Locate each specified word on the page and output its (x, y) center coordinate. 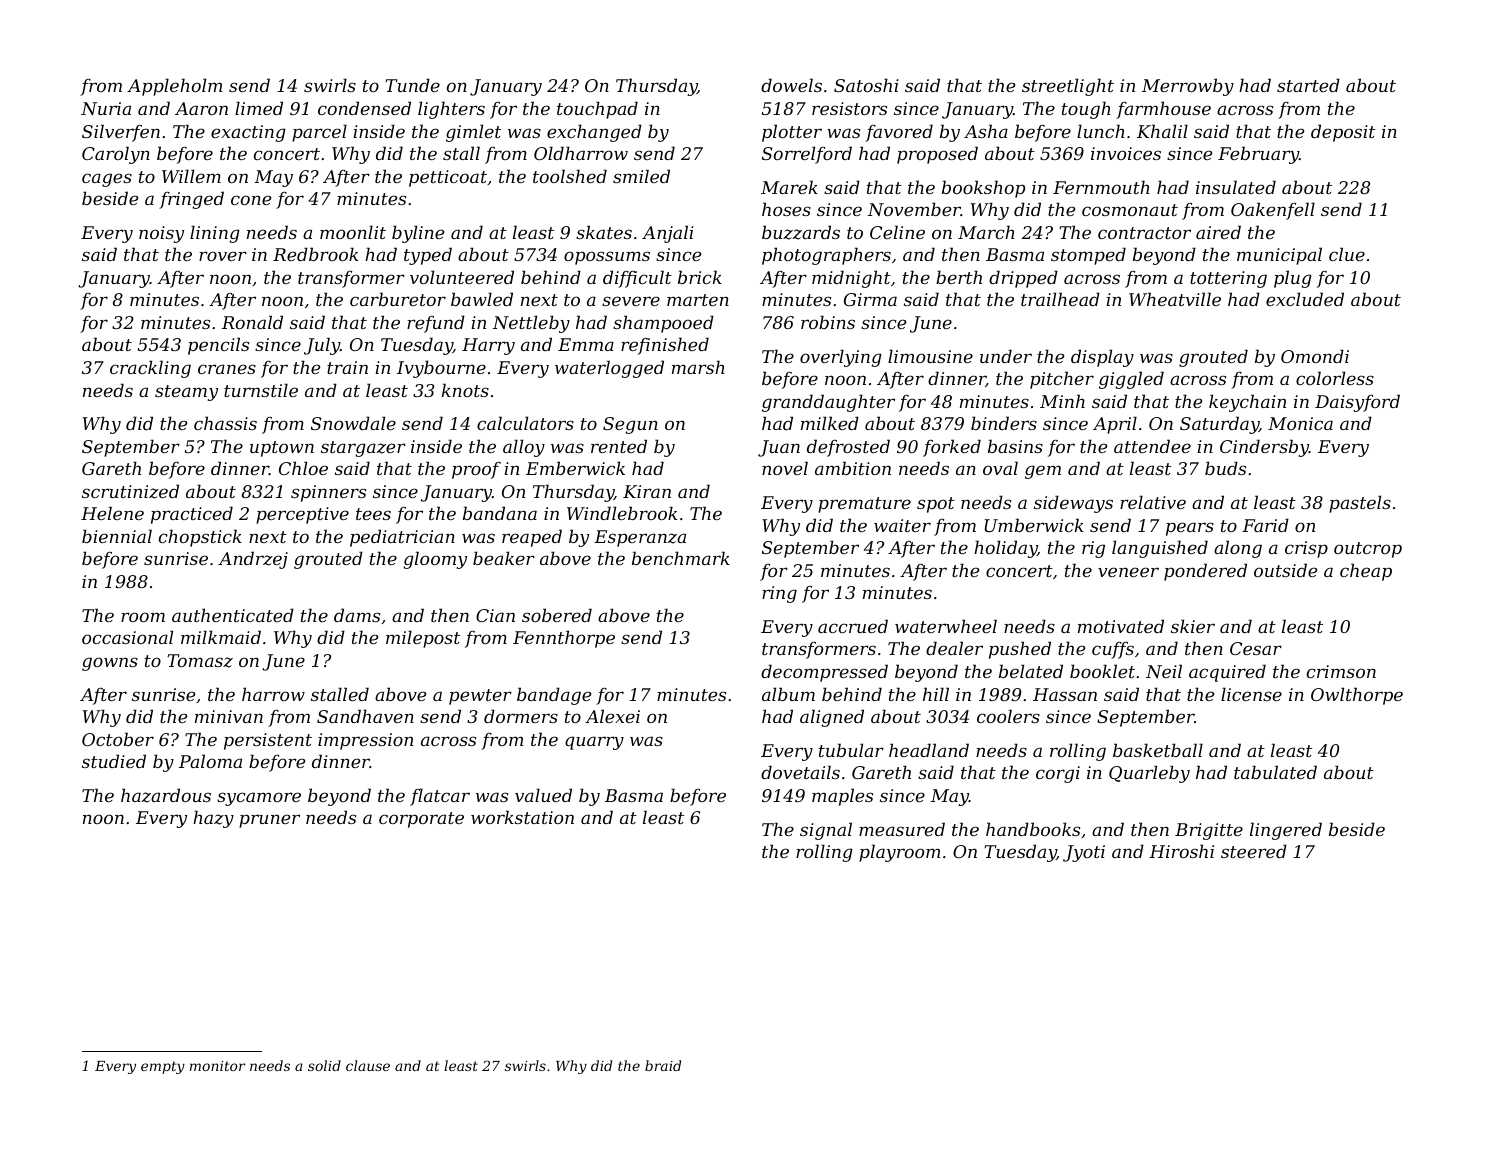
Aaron (201, 108)
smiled (641, 176)
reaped (532, 538)
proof (476, 470)
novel (785, 468)
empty (163, 1067)
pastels (1360, 504)
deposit (1343, 133)
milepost (423, 639)
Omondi (1315, 356)
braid (663, 1065)
